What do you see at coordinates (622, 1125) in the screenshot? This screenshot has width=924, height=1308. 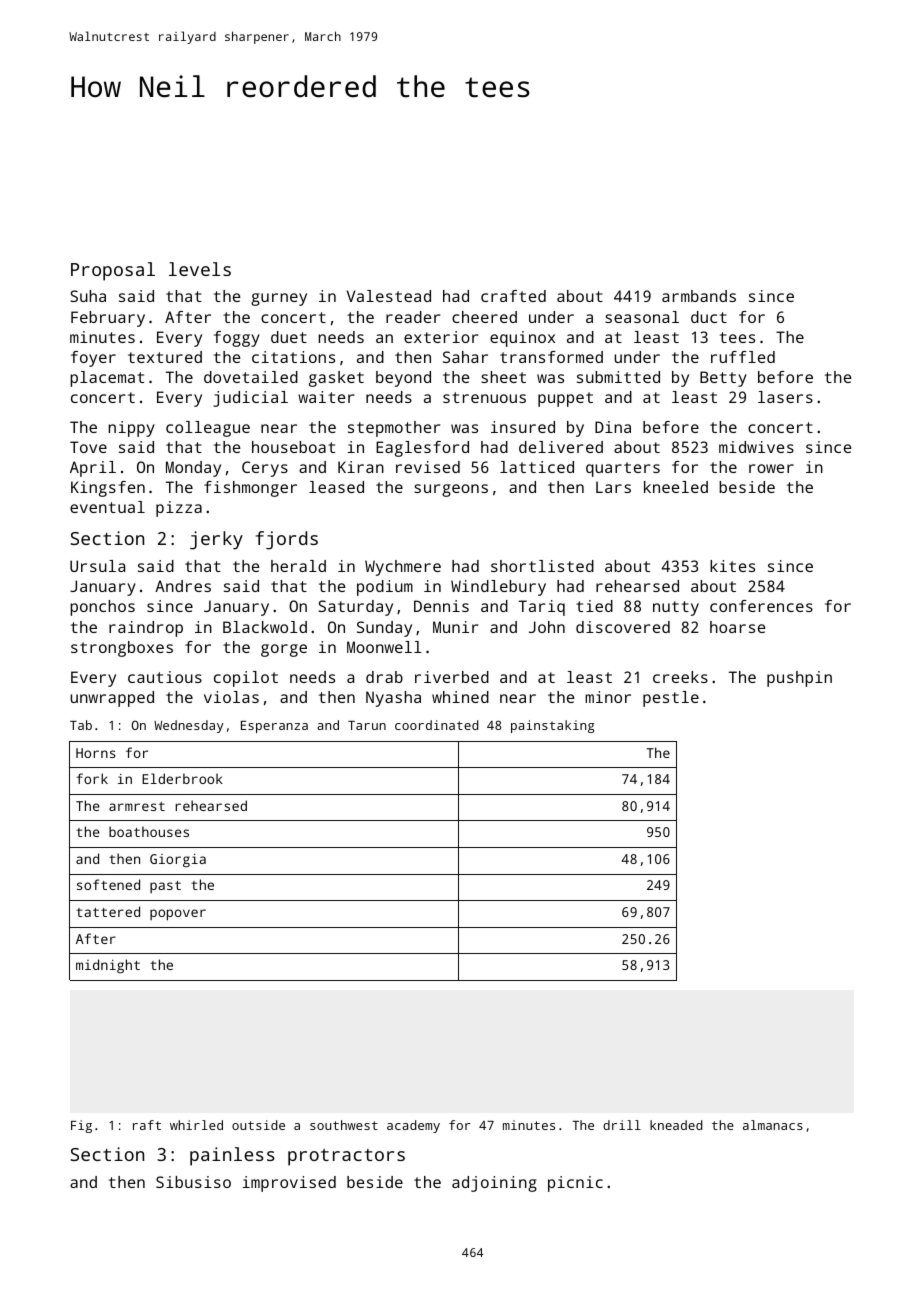 I see `drill` at bounding box center [622, 1125].
